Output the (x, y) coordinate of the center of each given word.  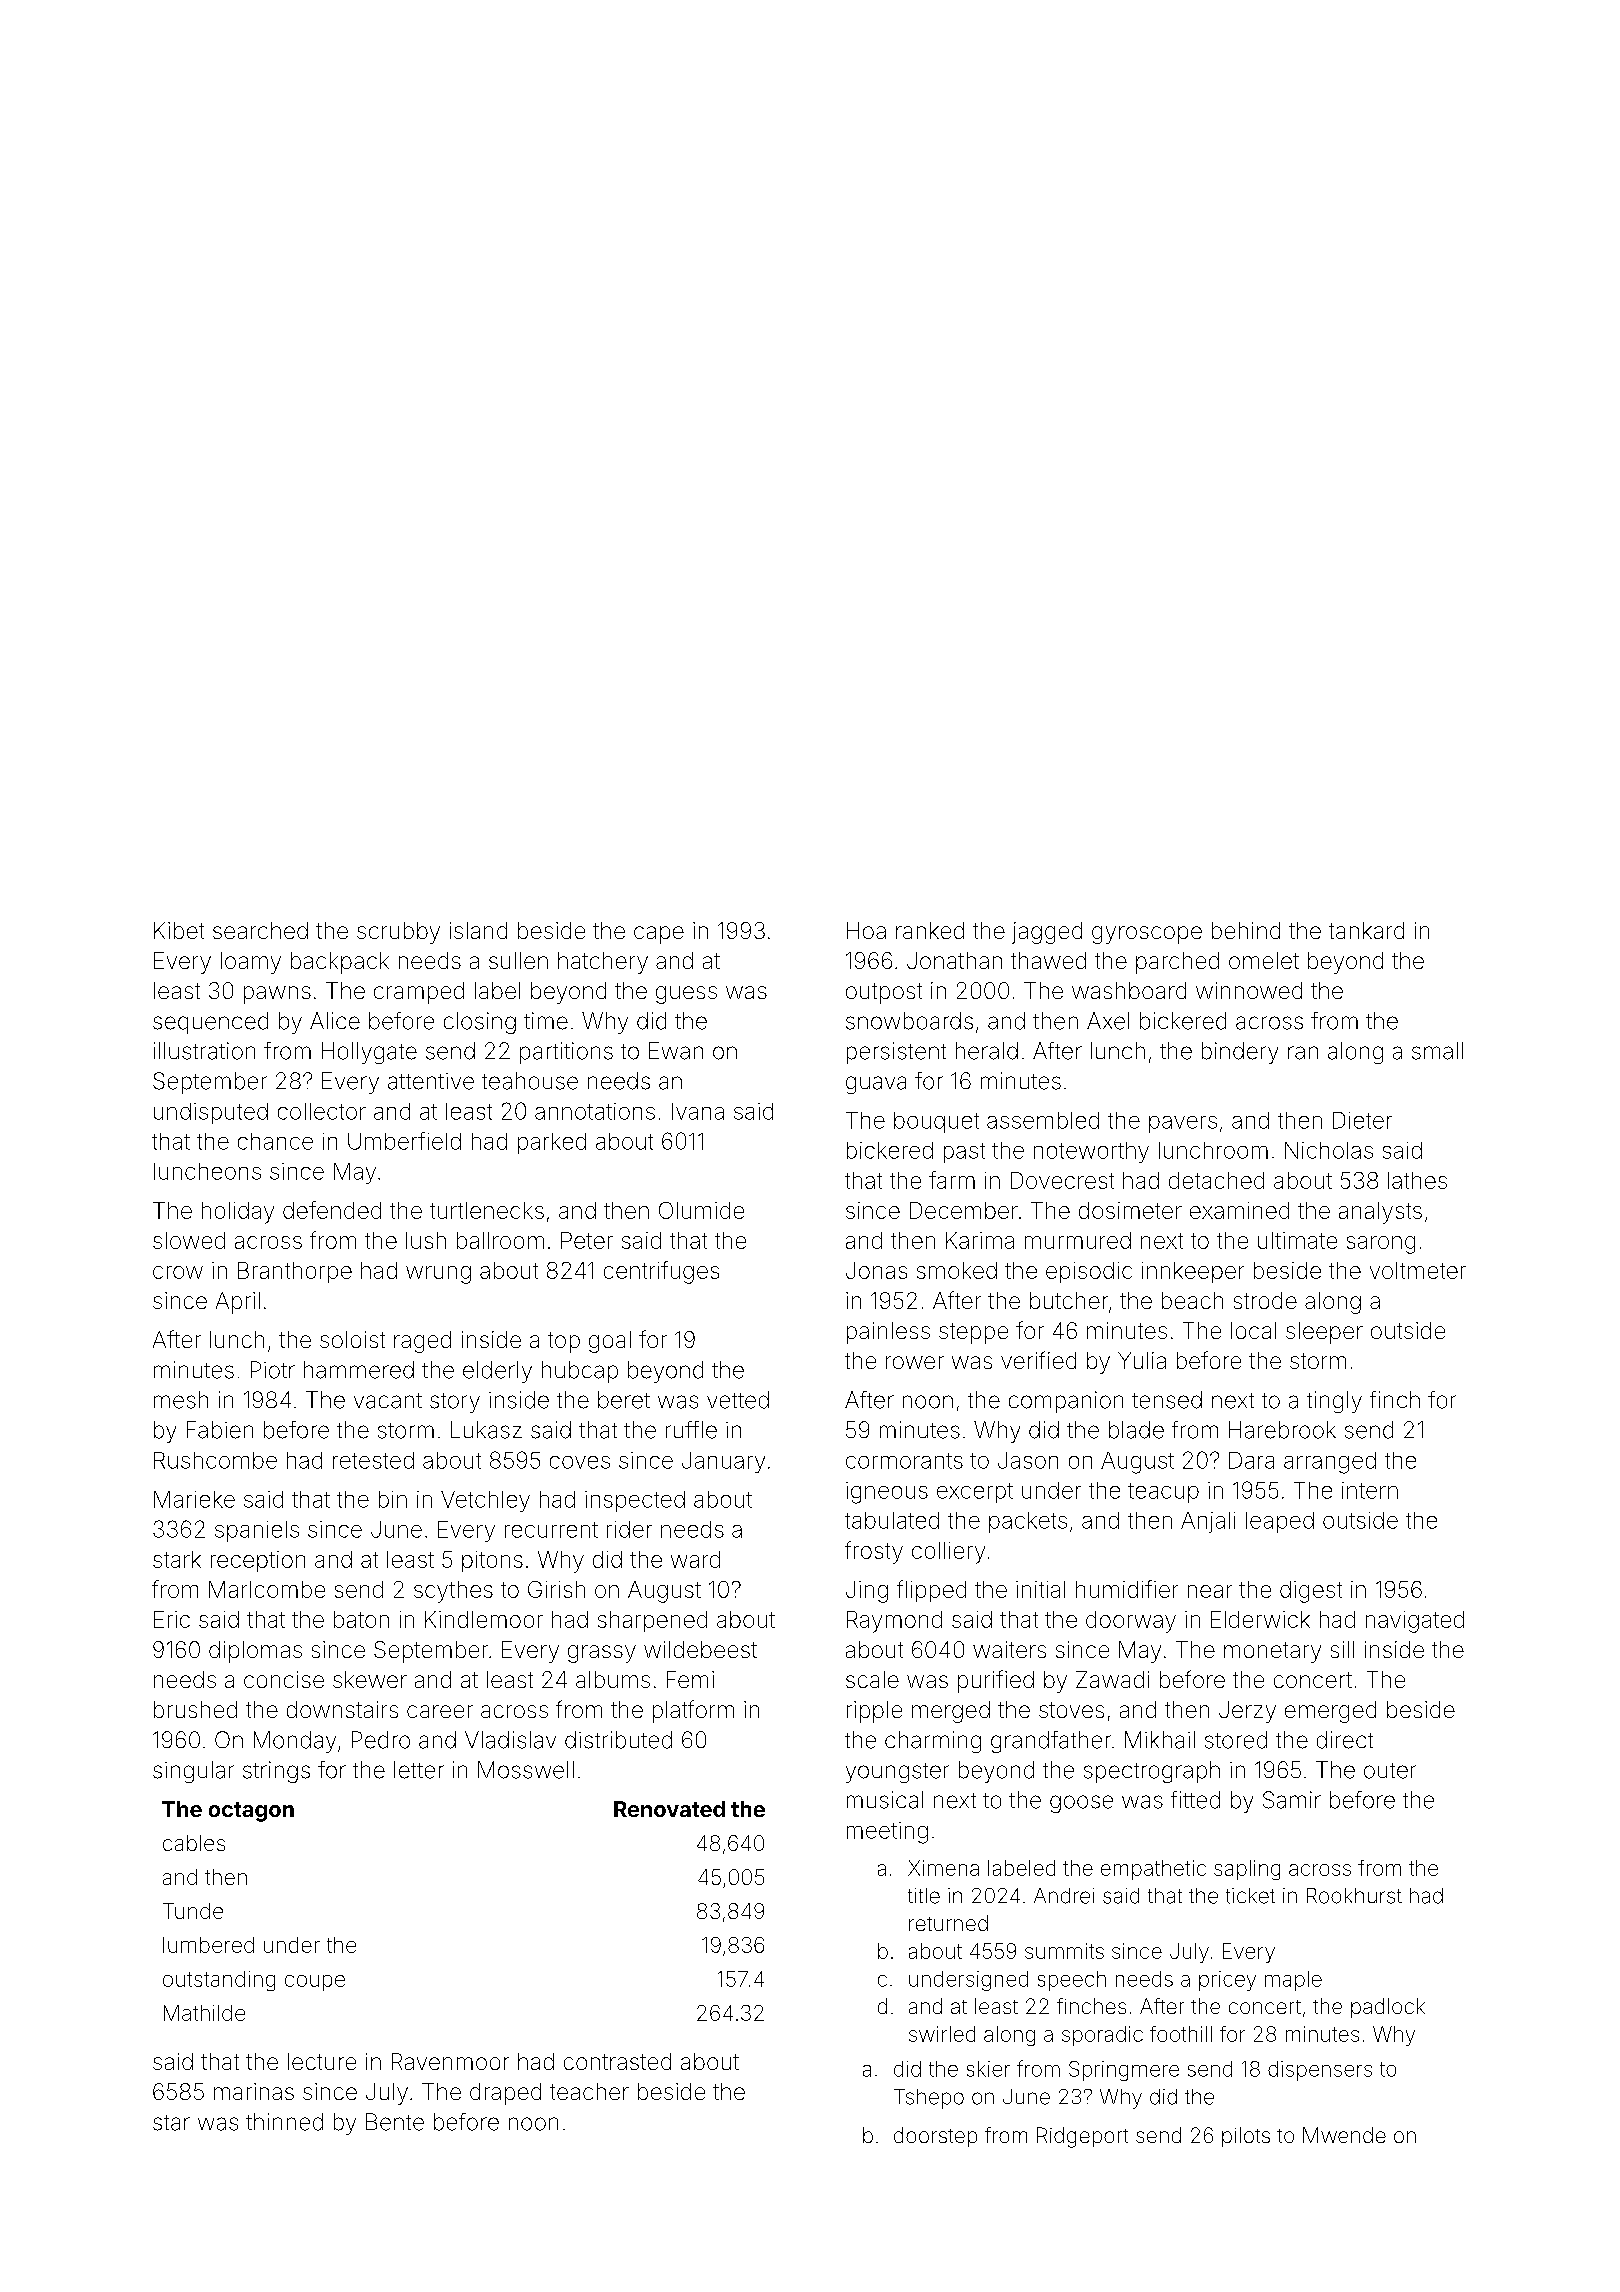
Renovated (669, 1809)
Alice (335, 1021)
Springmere (1124, 2071)
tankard (1366, 930)
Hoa (866, 930)
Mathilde (204, 2013)
